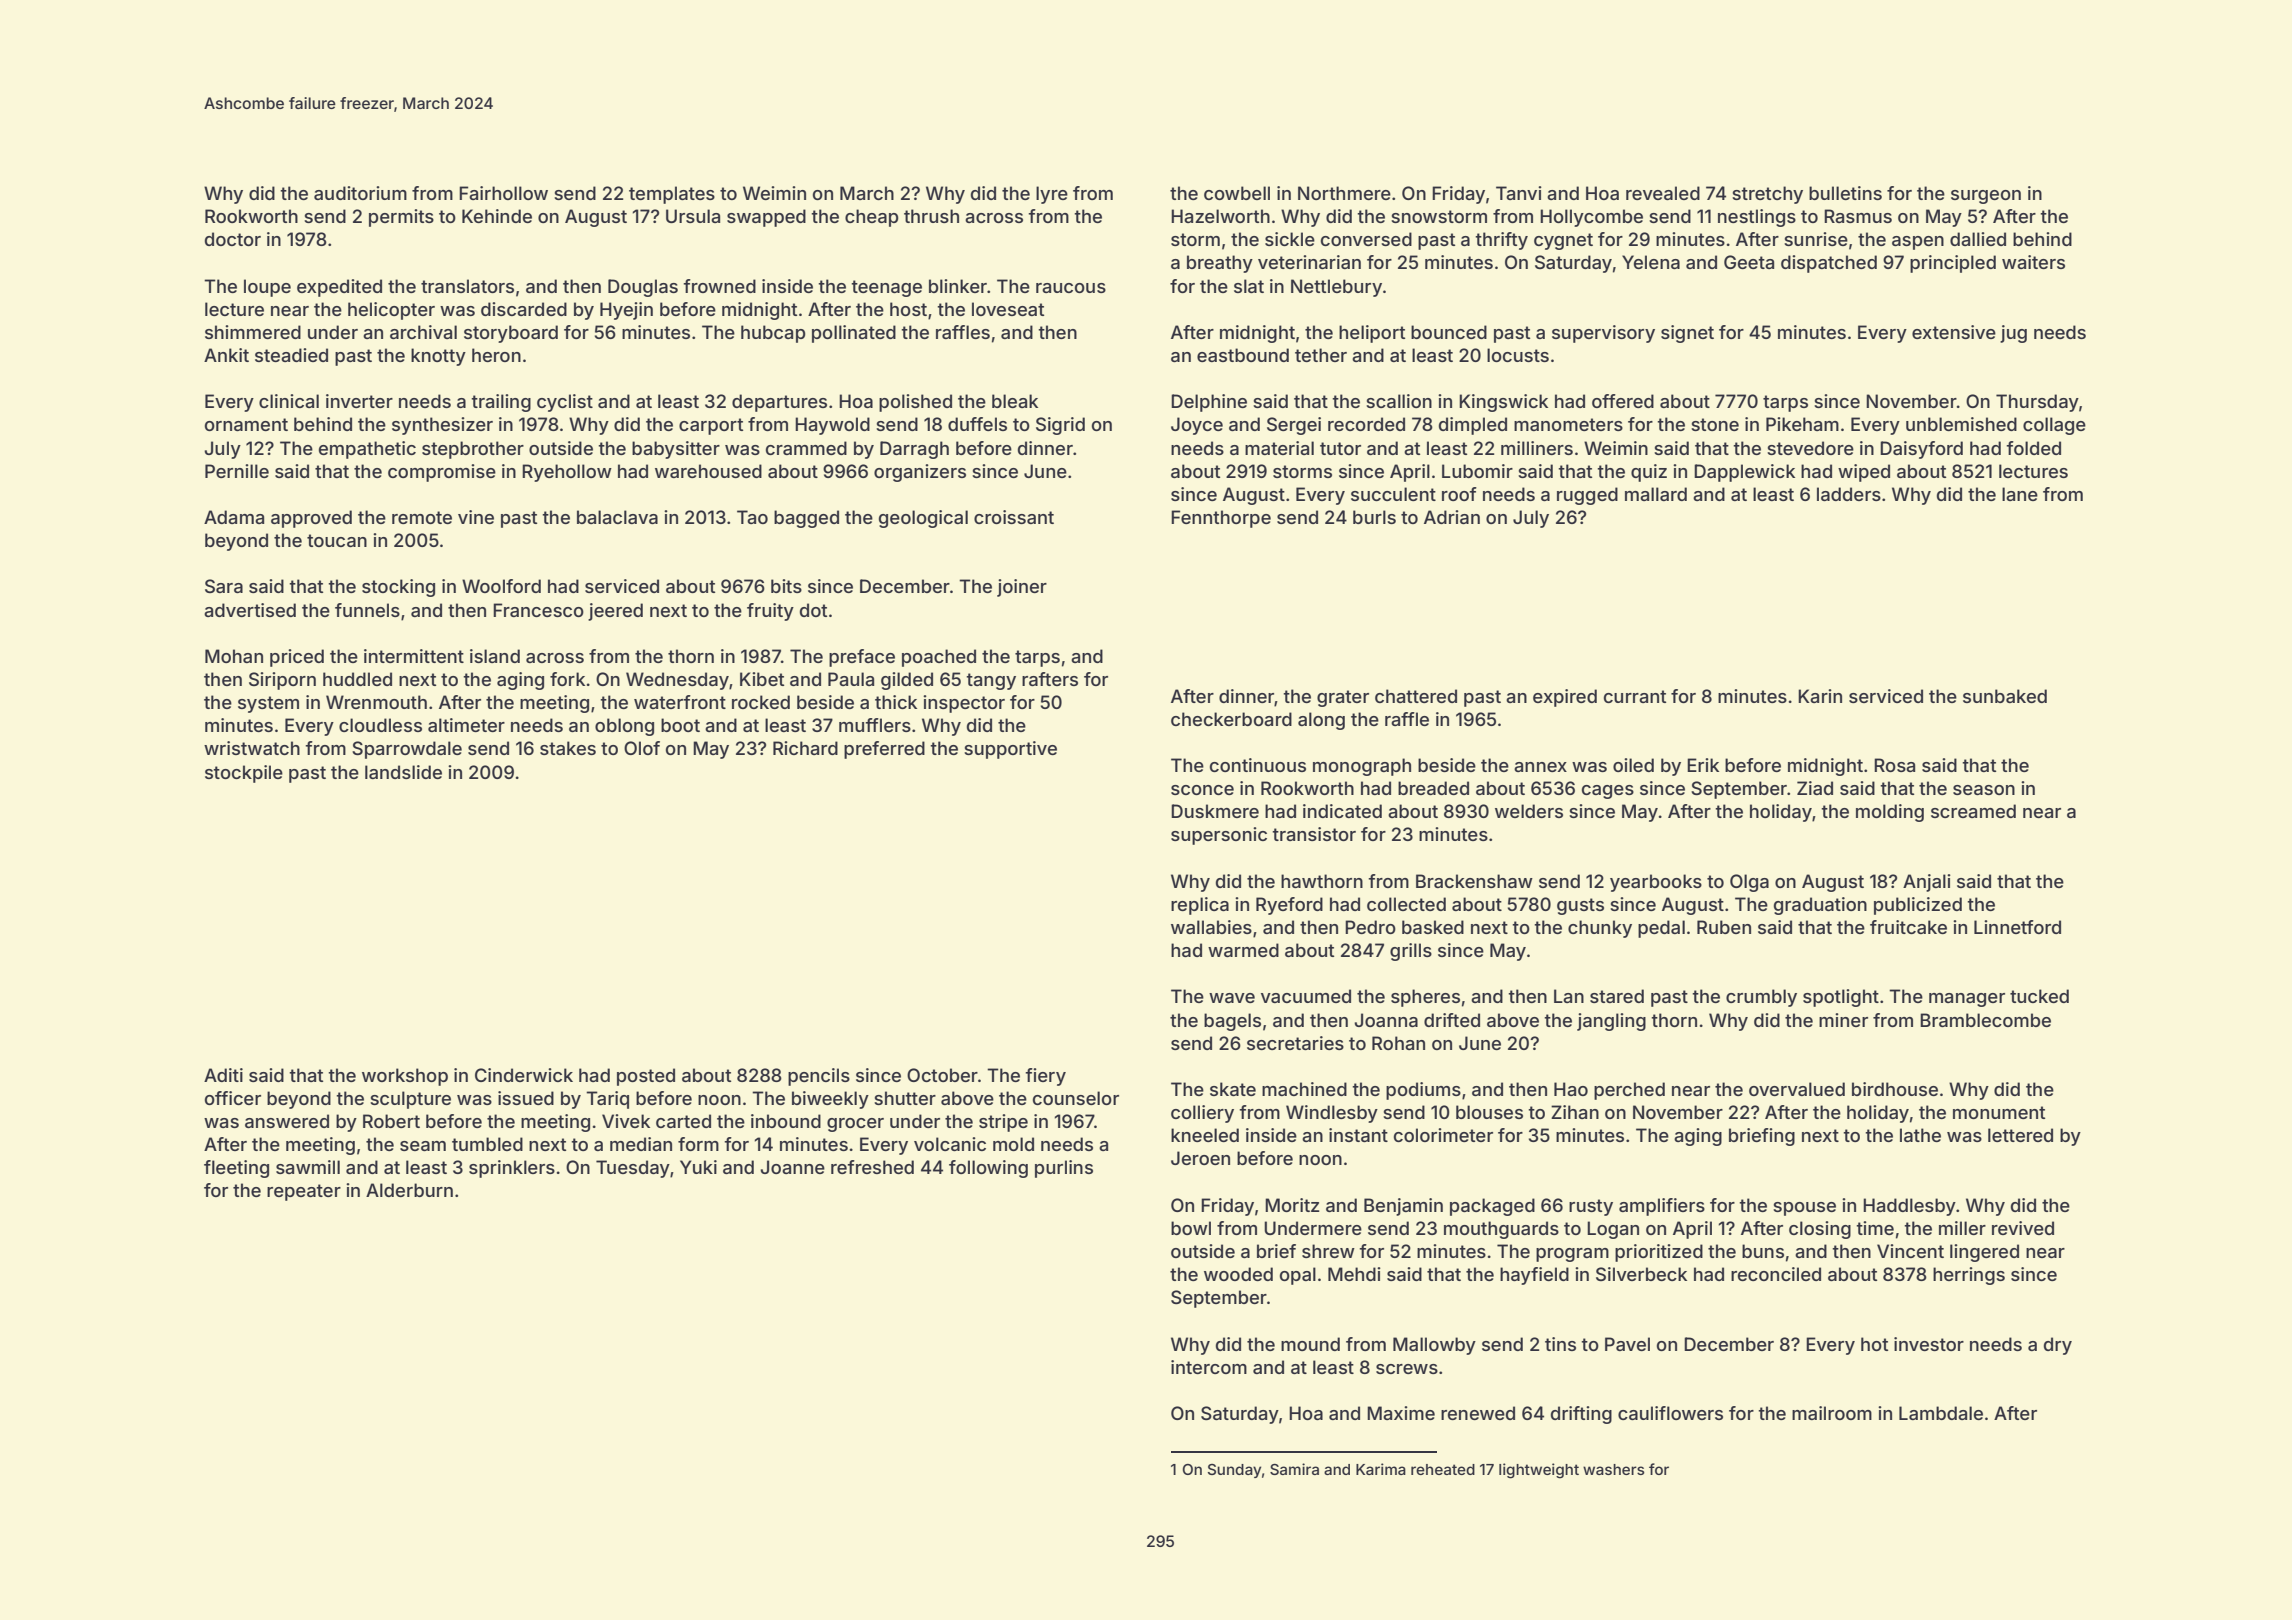 This screenshot has width=2292, height=1620. I want to click on sunrise, so click(1816, 239).
